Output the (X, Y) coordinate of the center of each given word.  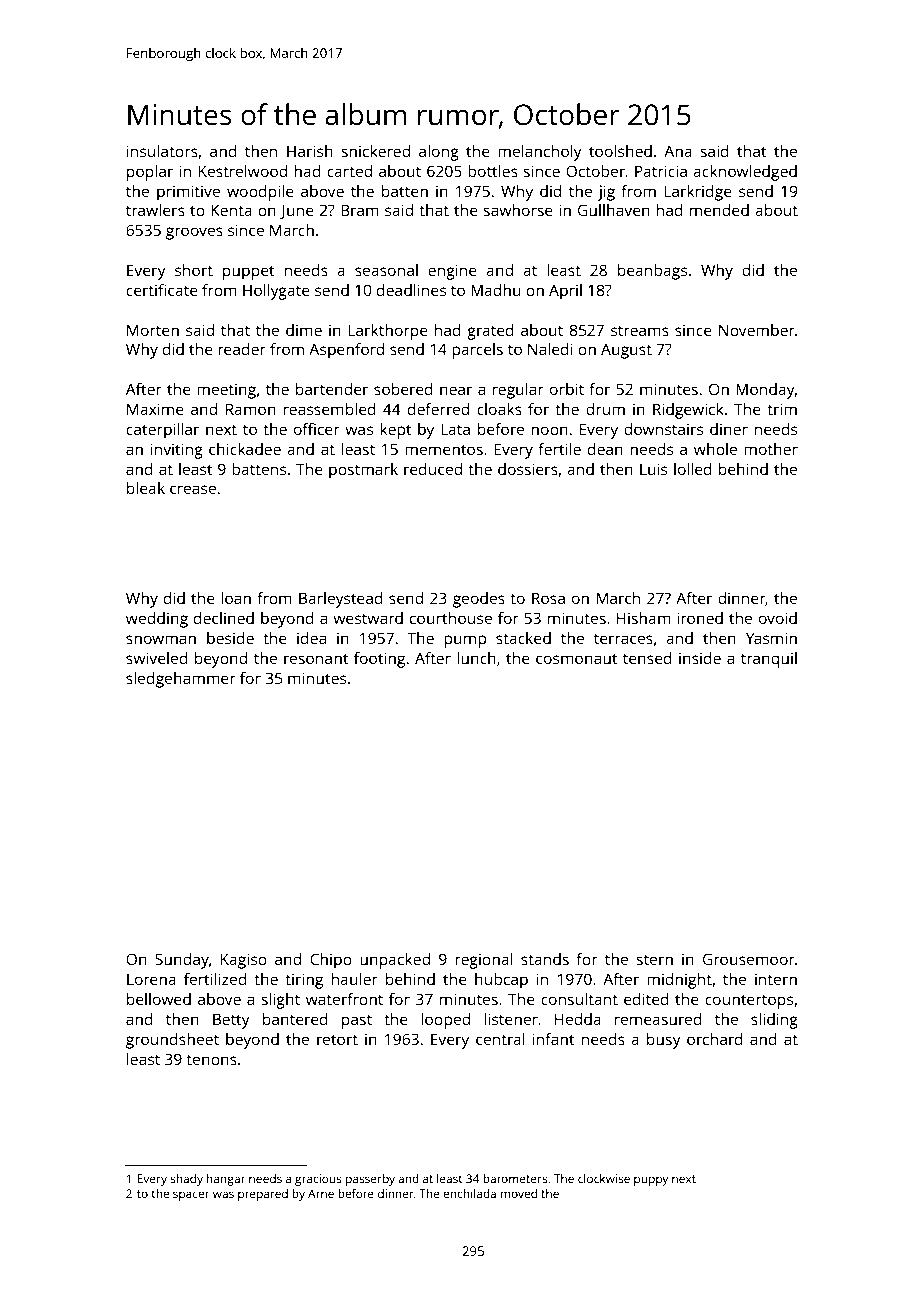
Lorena (151, 979)
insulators (162, 151)
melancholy (540, 153)
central (500, 1039)
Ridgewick (688, 411)
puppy (651, 1181)
